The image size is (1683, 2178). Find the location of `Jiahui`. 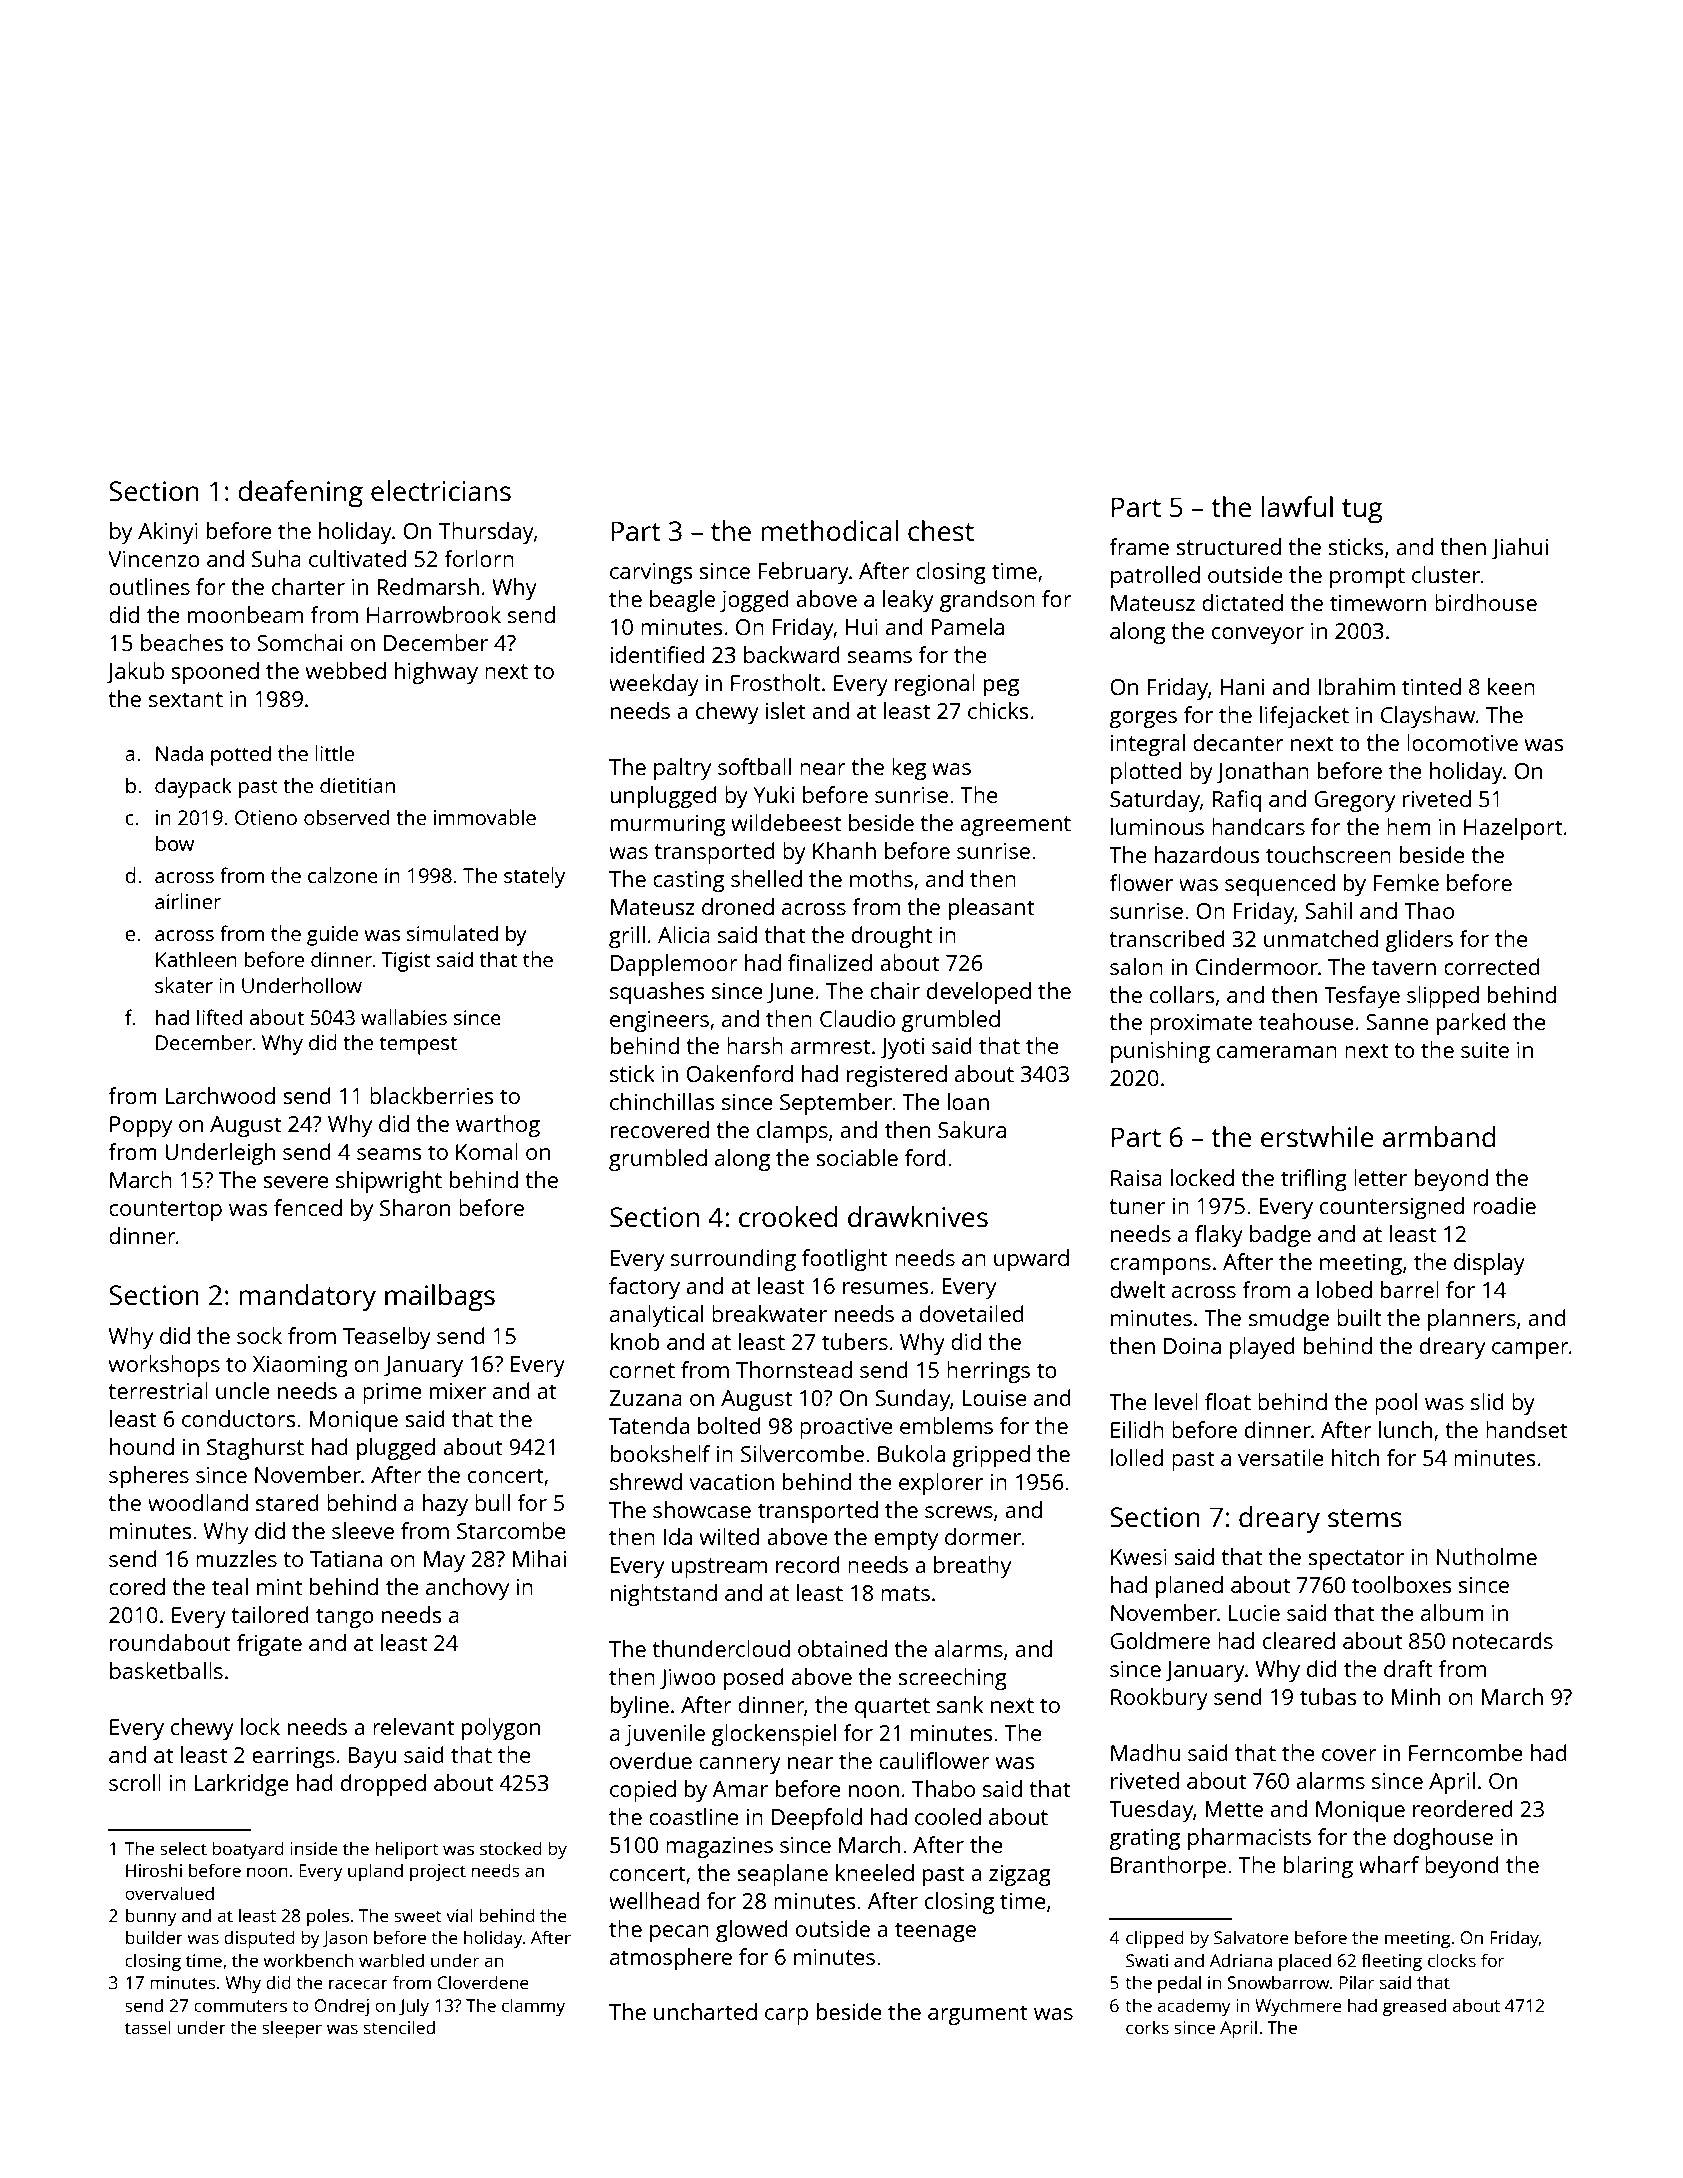

Jiahui is located at coordinates (1519, 548).
